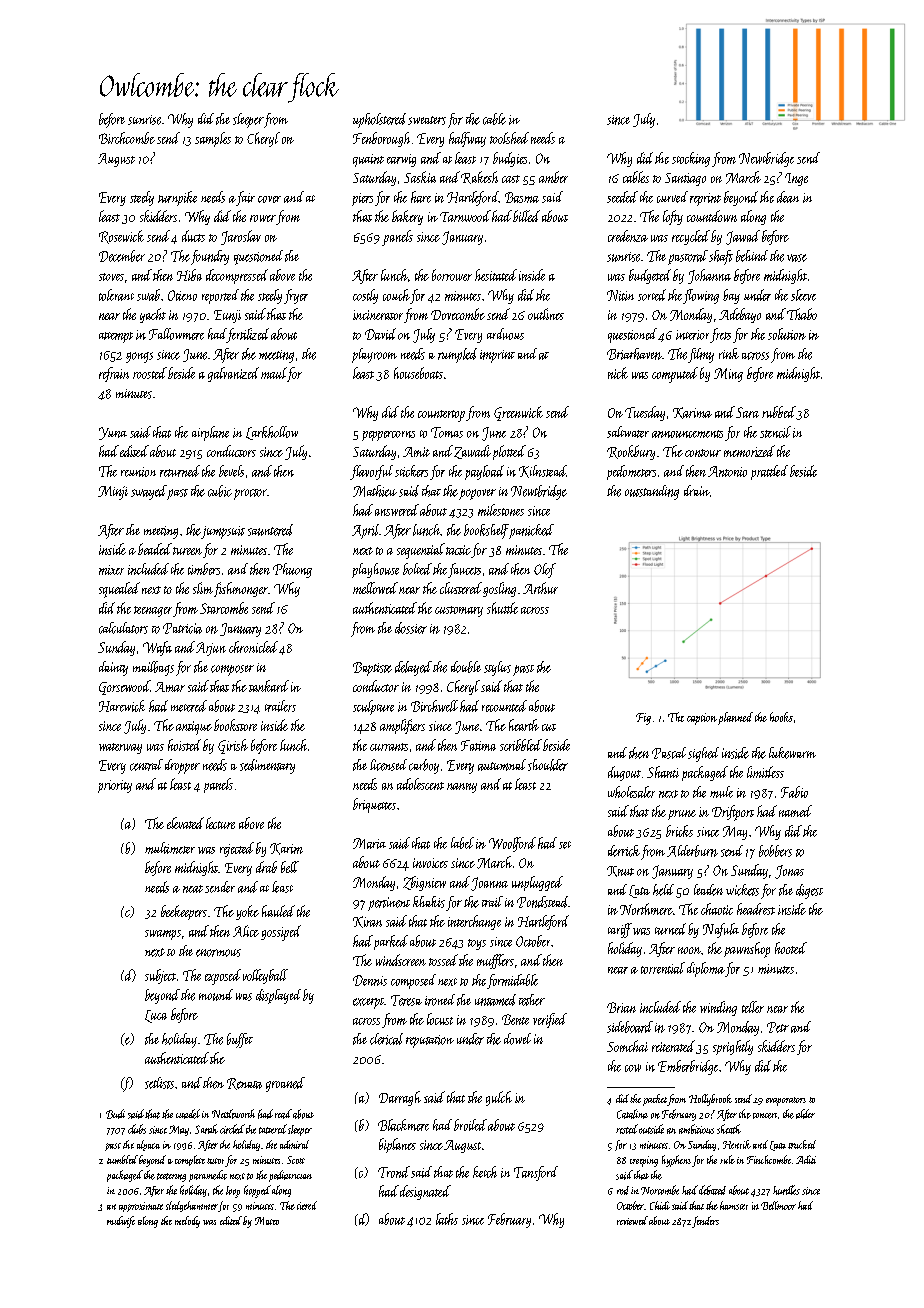  Describe the element at coordinates (496, 275) in the document. I see `hesitated` at that location.
